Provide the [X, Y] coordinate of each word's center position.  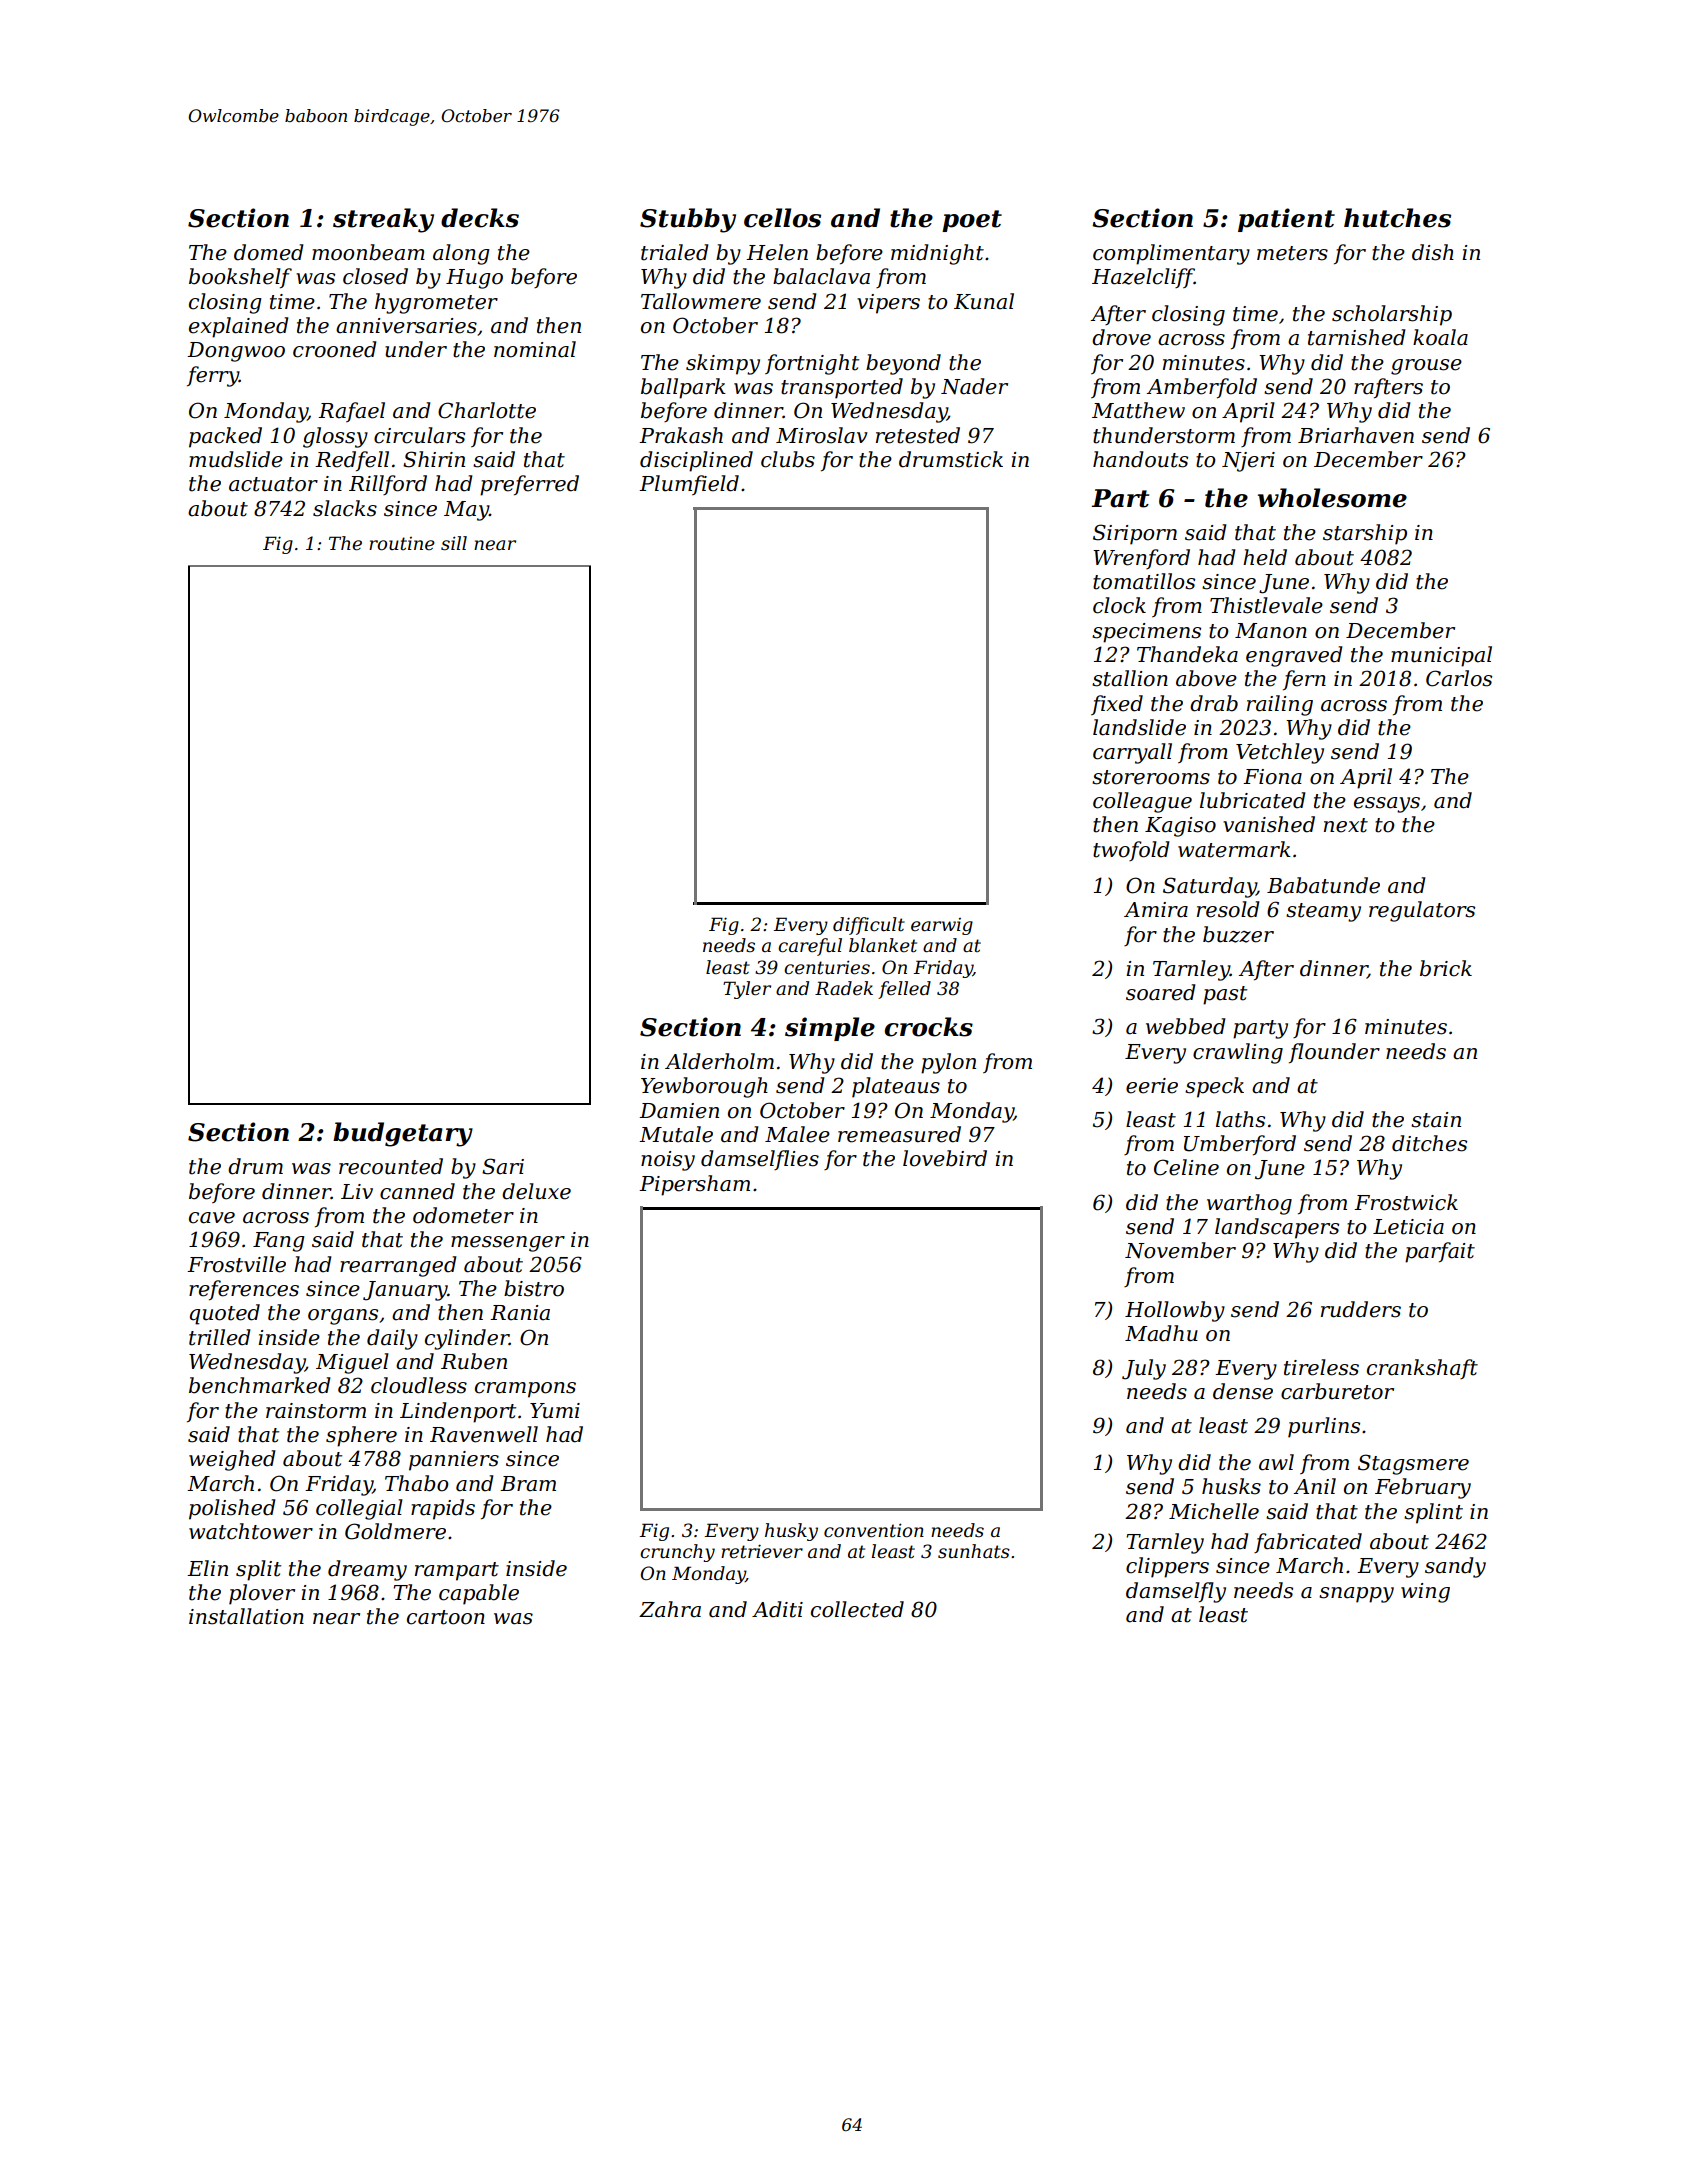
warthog [1249, 1204]
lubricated [1252, 800]
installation [246, 1616]
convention [874, 1530]
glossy [335, 437]
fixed [1117, 705]
